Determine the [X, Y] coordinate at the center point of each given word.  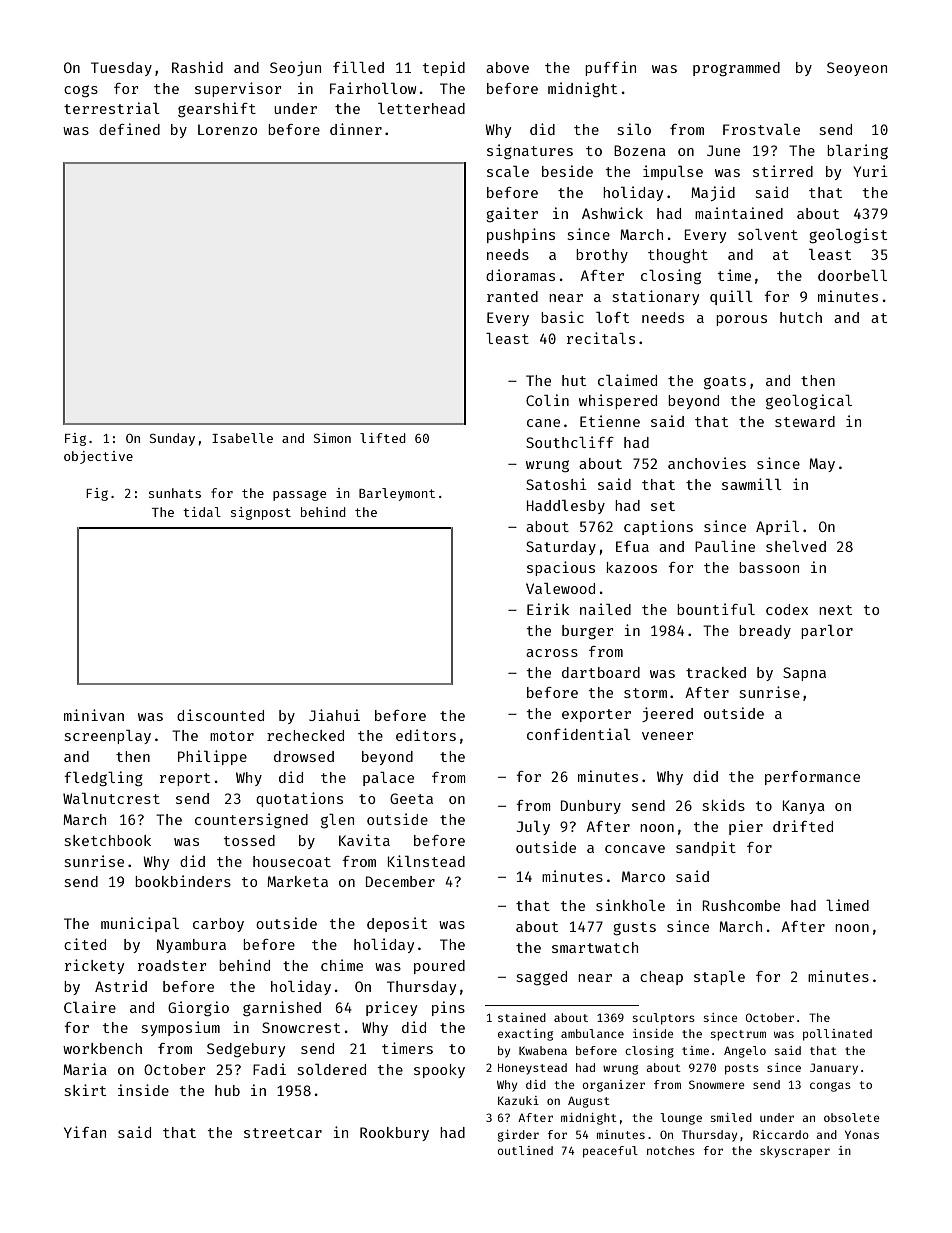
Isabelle [242, 438]
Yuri [870, 171]
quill [731, 297]
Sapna [804, 674]
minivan [94, 715]
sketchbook [108, 840]
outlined [525, 1150]
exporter [596, 715]
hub [227, 1090]
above [507, 67]
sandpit [706, 848]
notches [671, 1150]
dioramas [520, 275]
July [533, 828]
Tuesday [121, 69]
